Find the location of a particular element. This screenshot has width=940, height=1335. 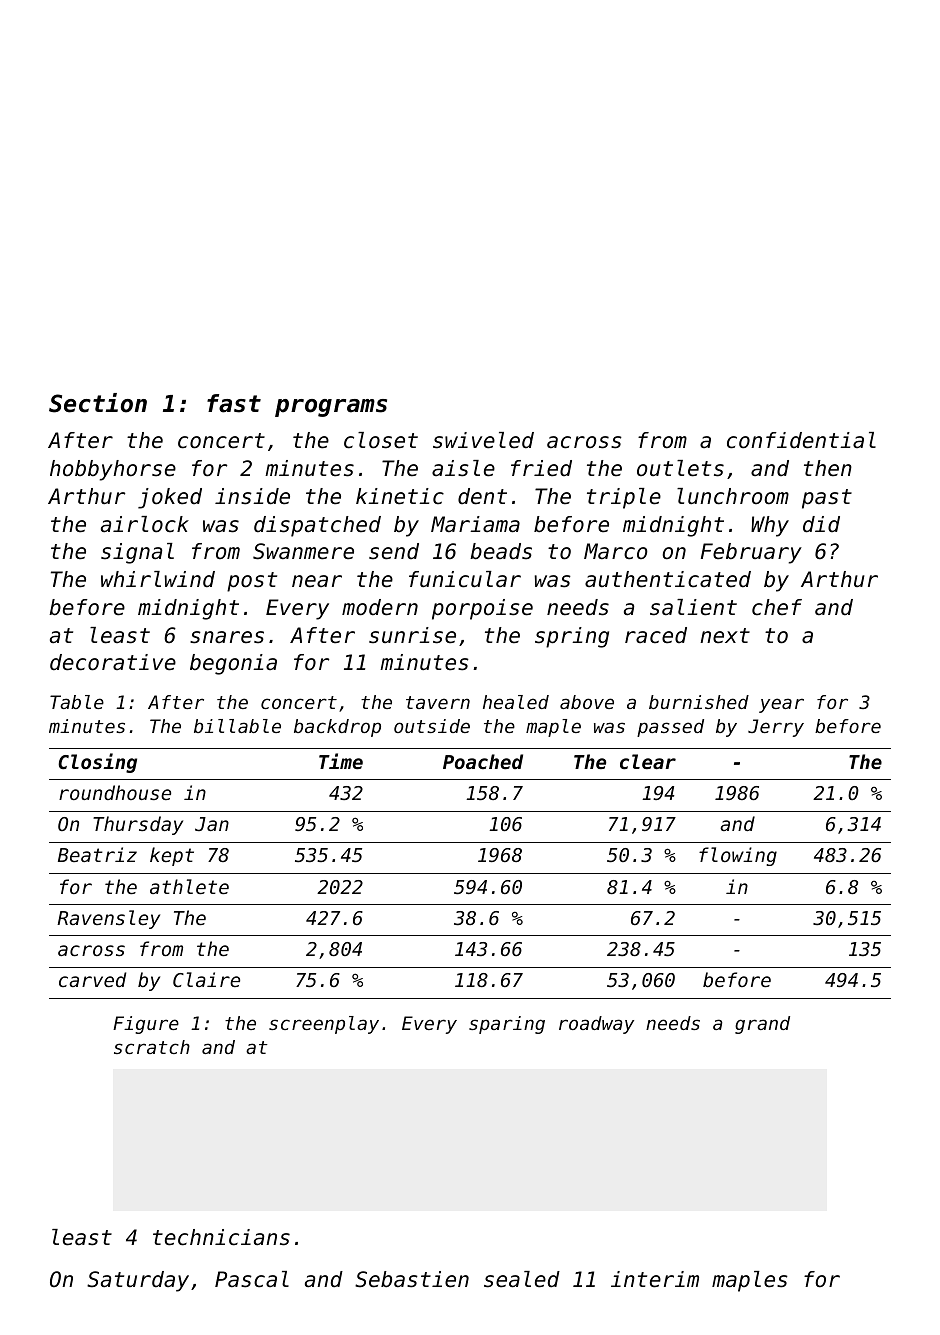

aisle is located at coordinates (463, 468).
